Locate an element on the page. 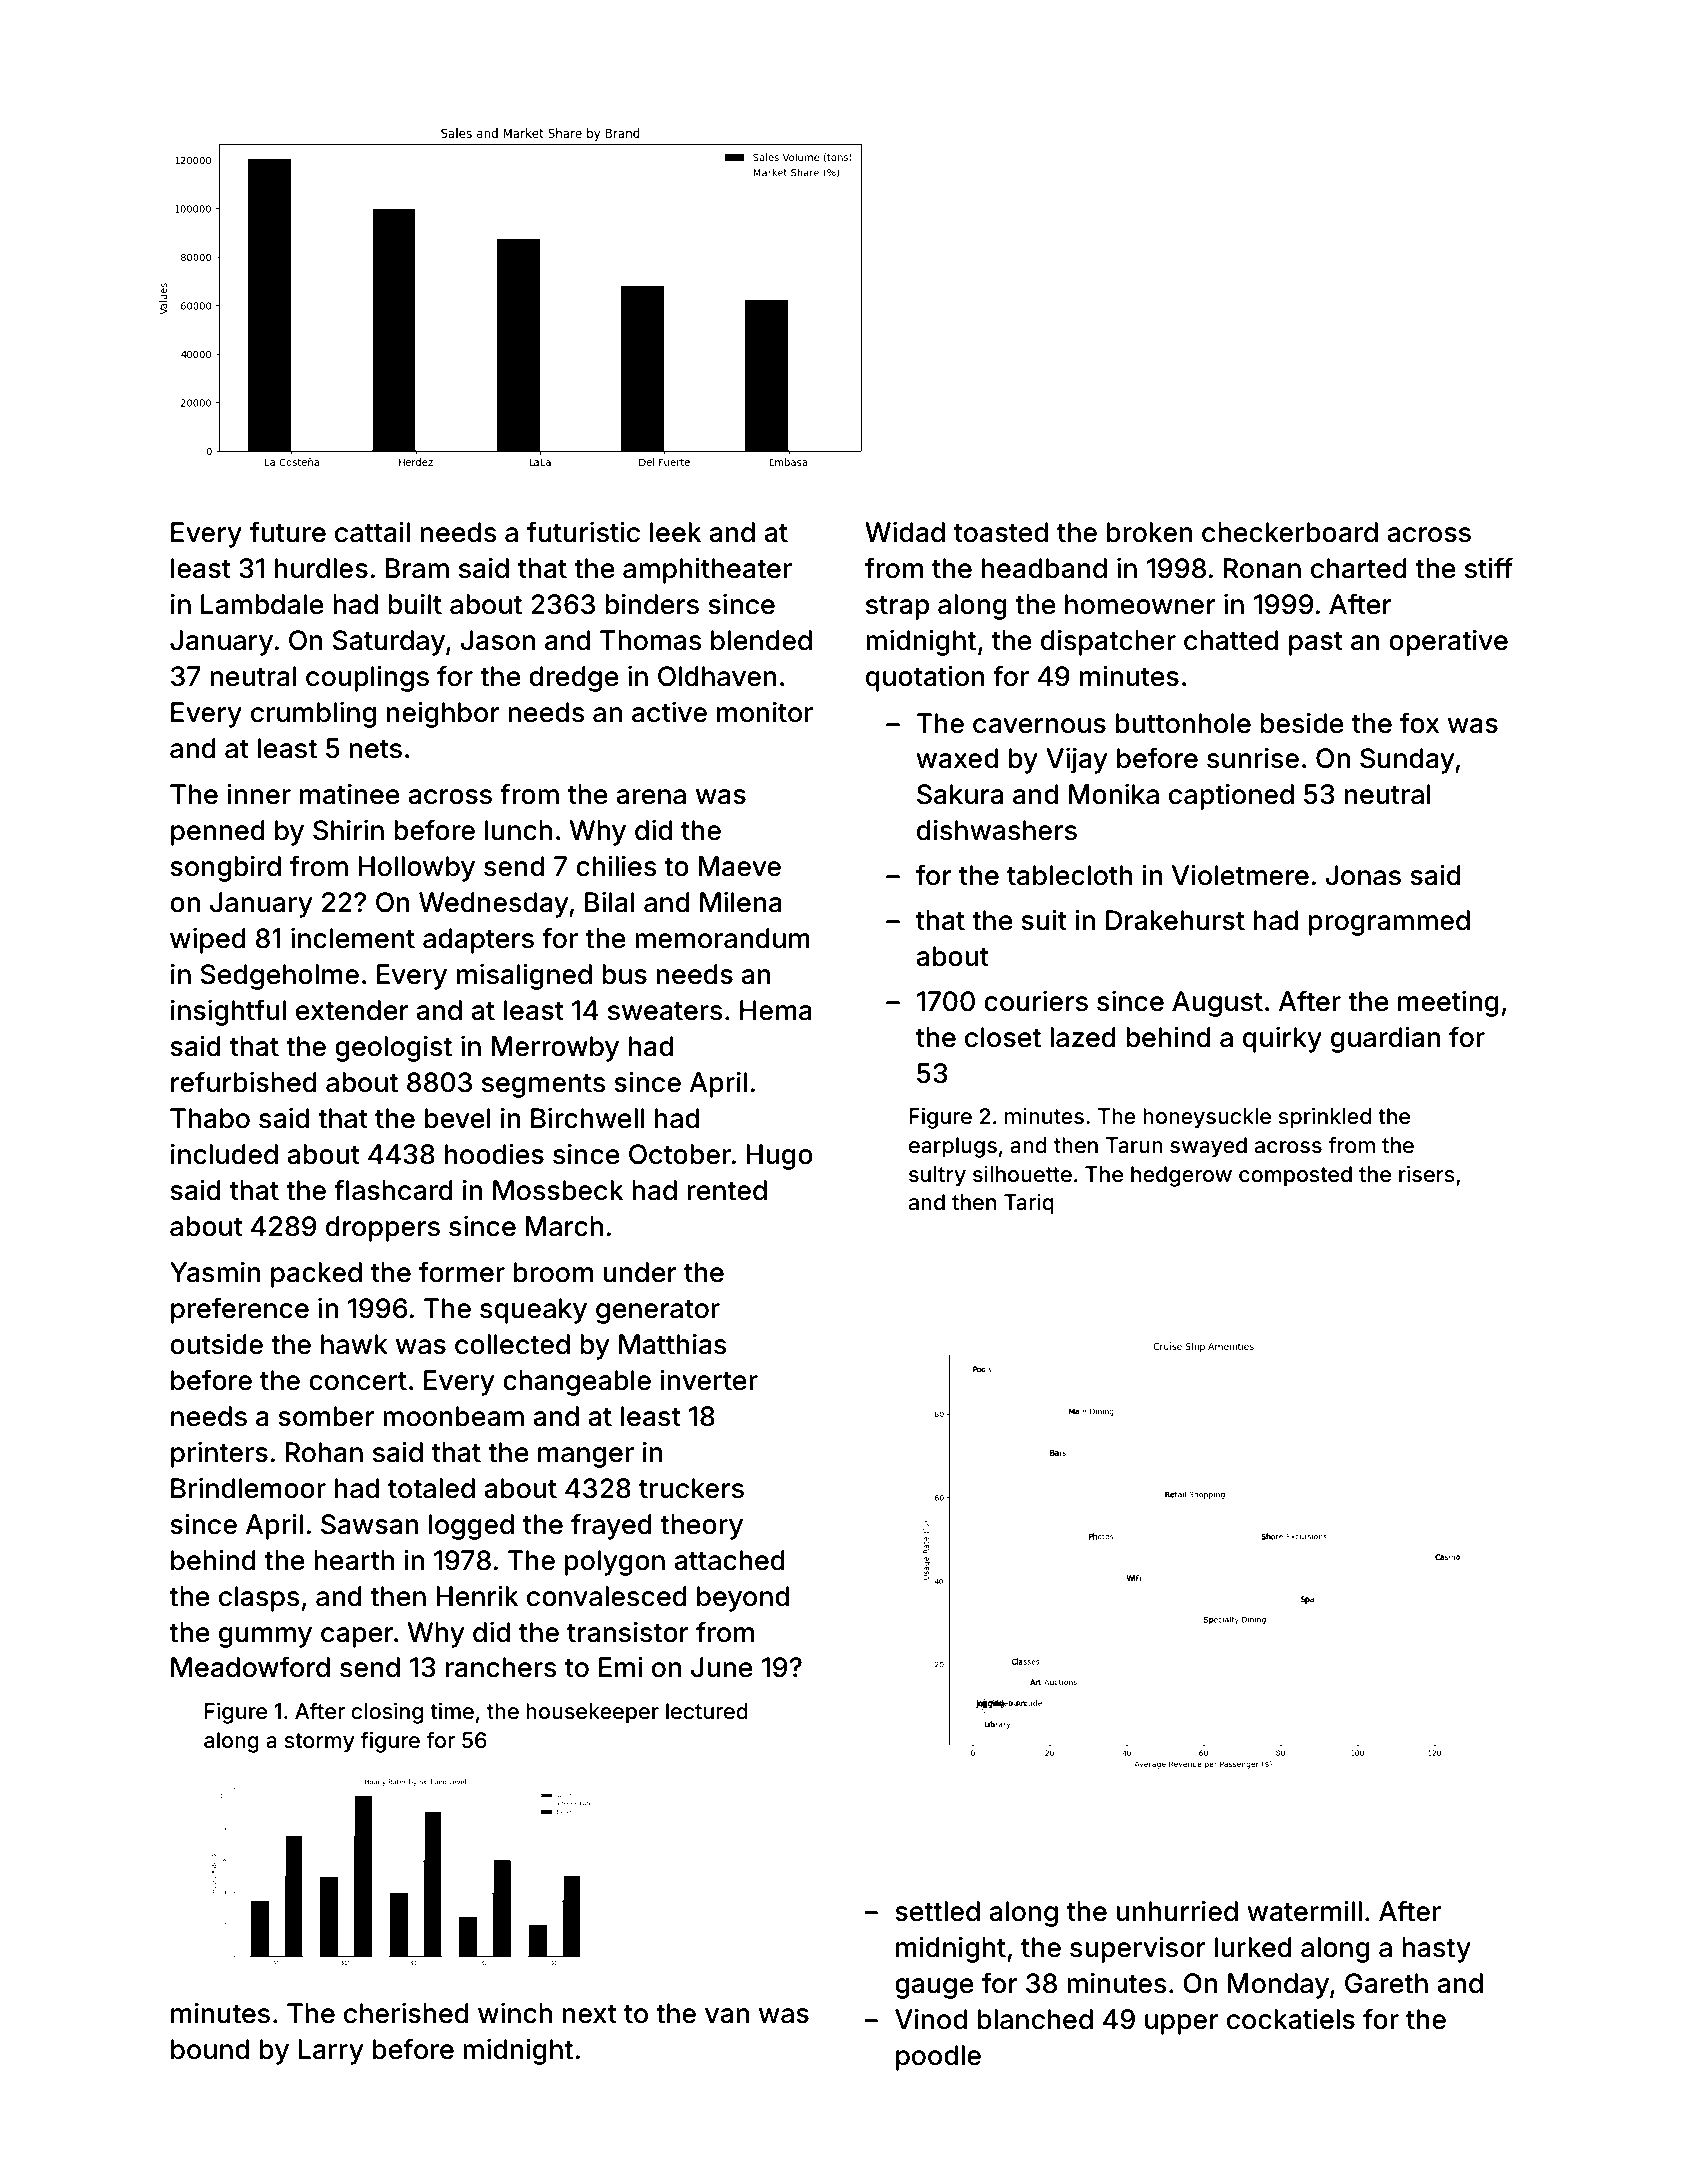 This document has height=2178, width=1683. risers is located at coordinates (1427, 1174).
